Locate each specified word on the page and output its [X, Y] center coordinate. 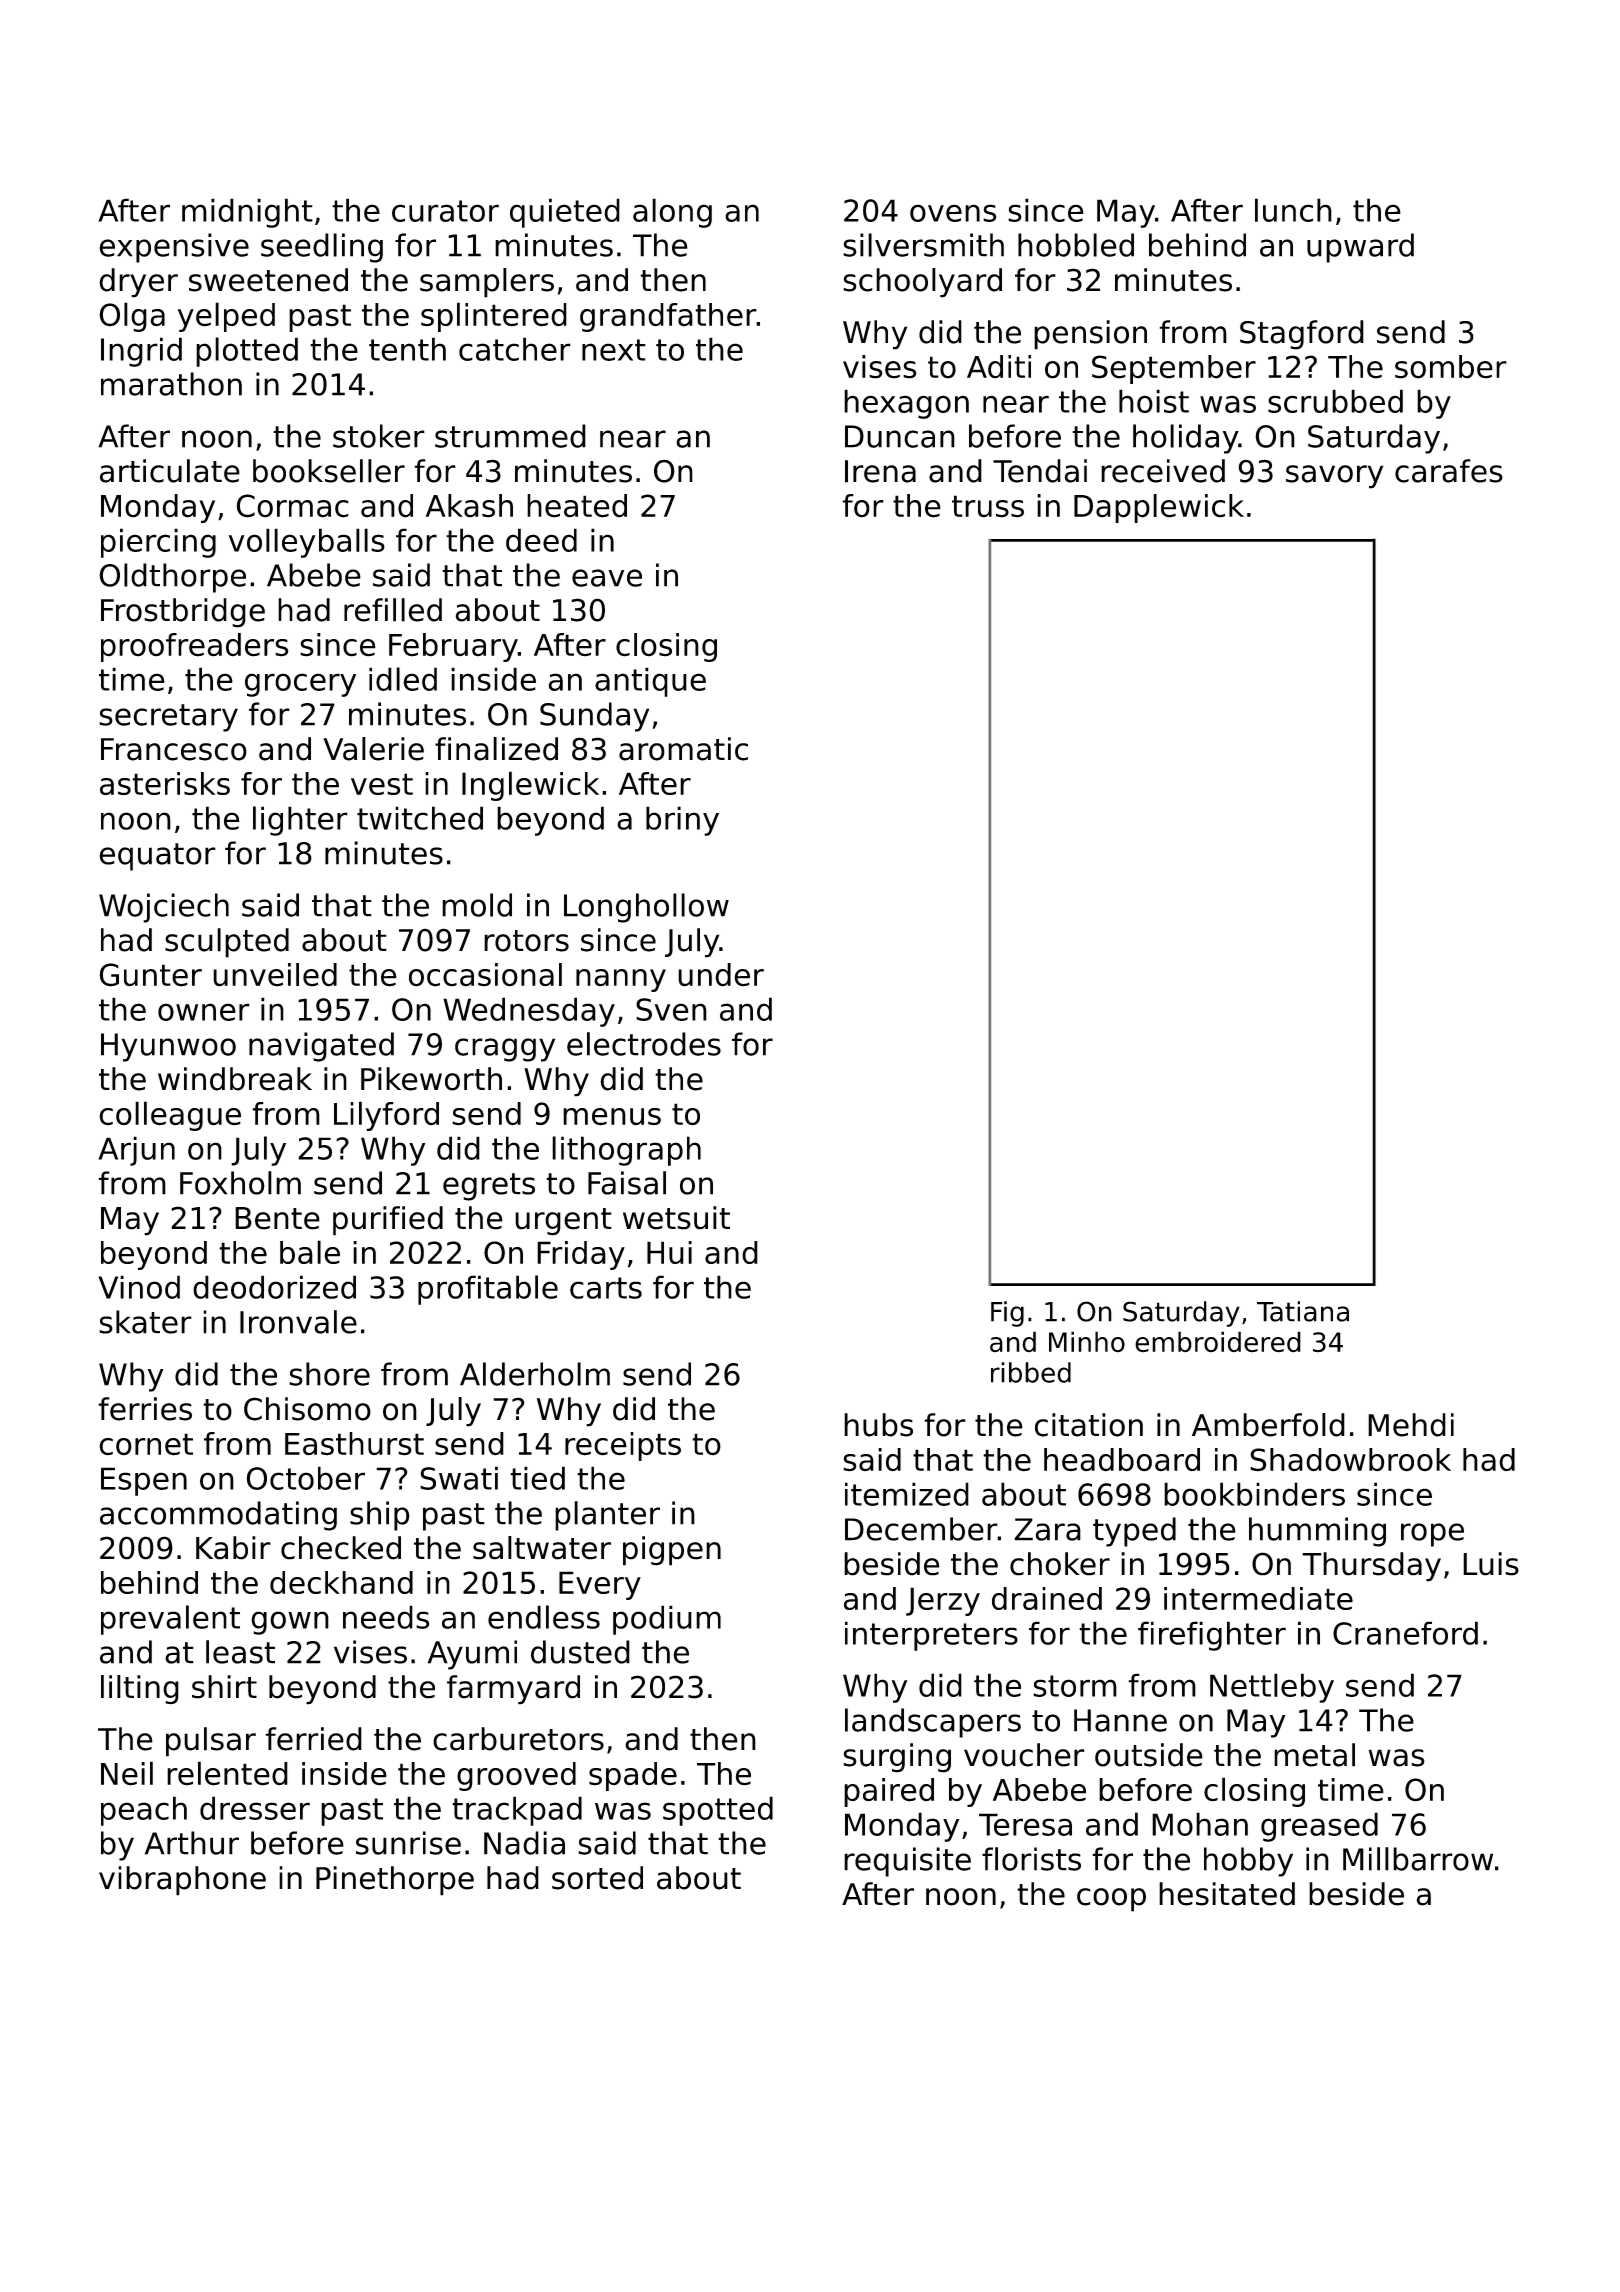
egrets [489, 1187]
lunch [1293, 210]
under [721, 975]
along [672, 213]
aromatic [683, 749]
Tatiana [1303, 1311]
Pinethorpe [395, 1881]
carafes [1449, 471]
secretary [168, 718]
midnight [247, 213]
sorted [597, 1878]
